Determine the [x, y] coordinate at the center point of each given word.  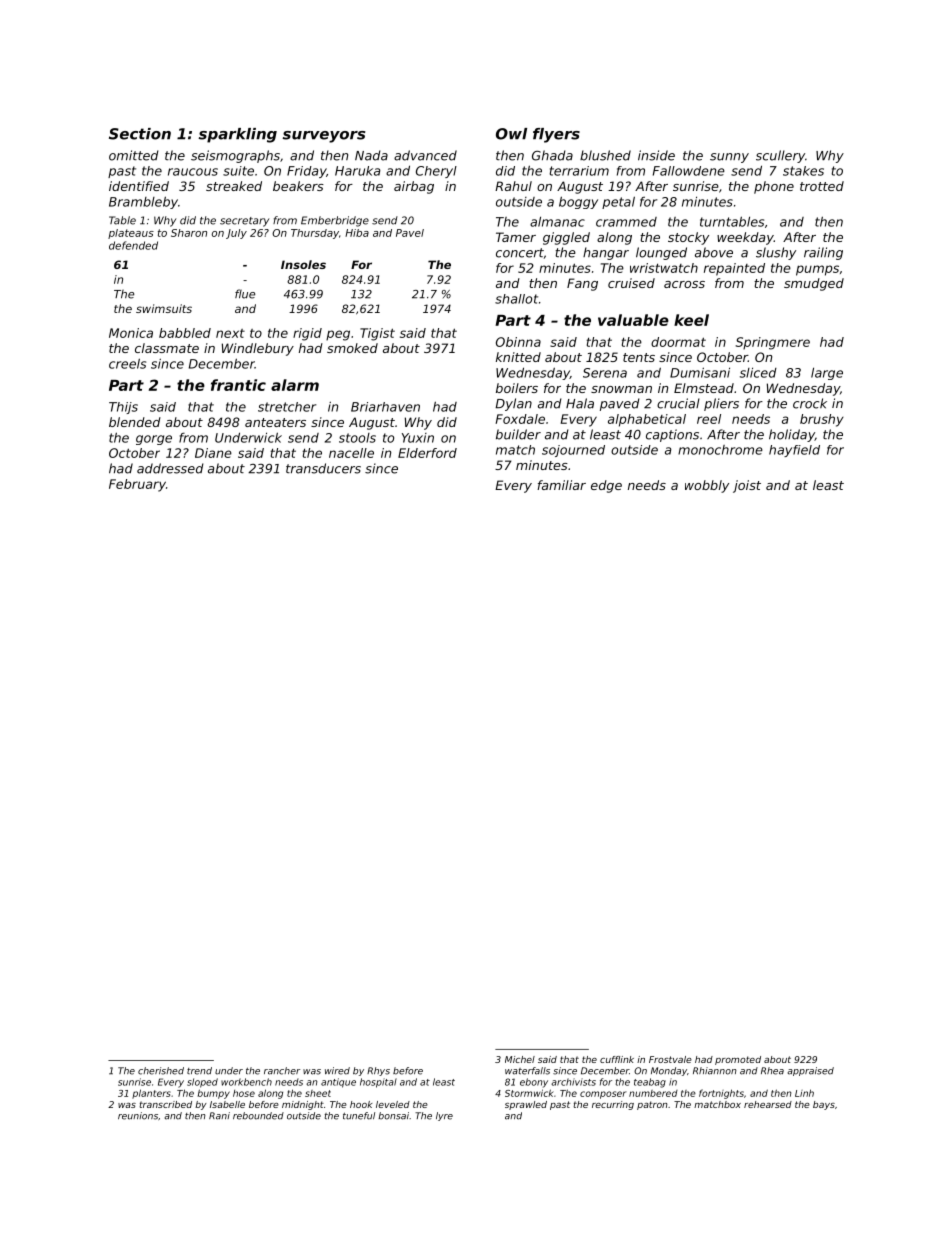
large [827, 374]
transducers [323, 468]
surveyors [324, 137]
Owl [511, 134]
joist [747, 486]
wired [337, 1071]
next [230, 333]
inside [656, 155]
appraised [810, 1071]
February [137, 485]
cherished [161, 1071]
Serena [605, 373]
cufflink [617, 1059]
